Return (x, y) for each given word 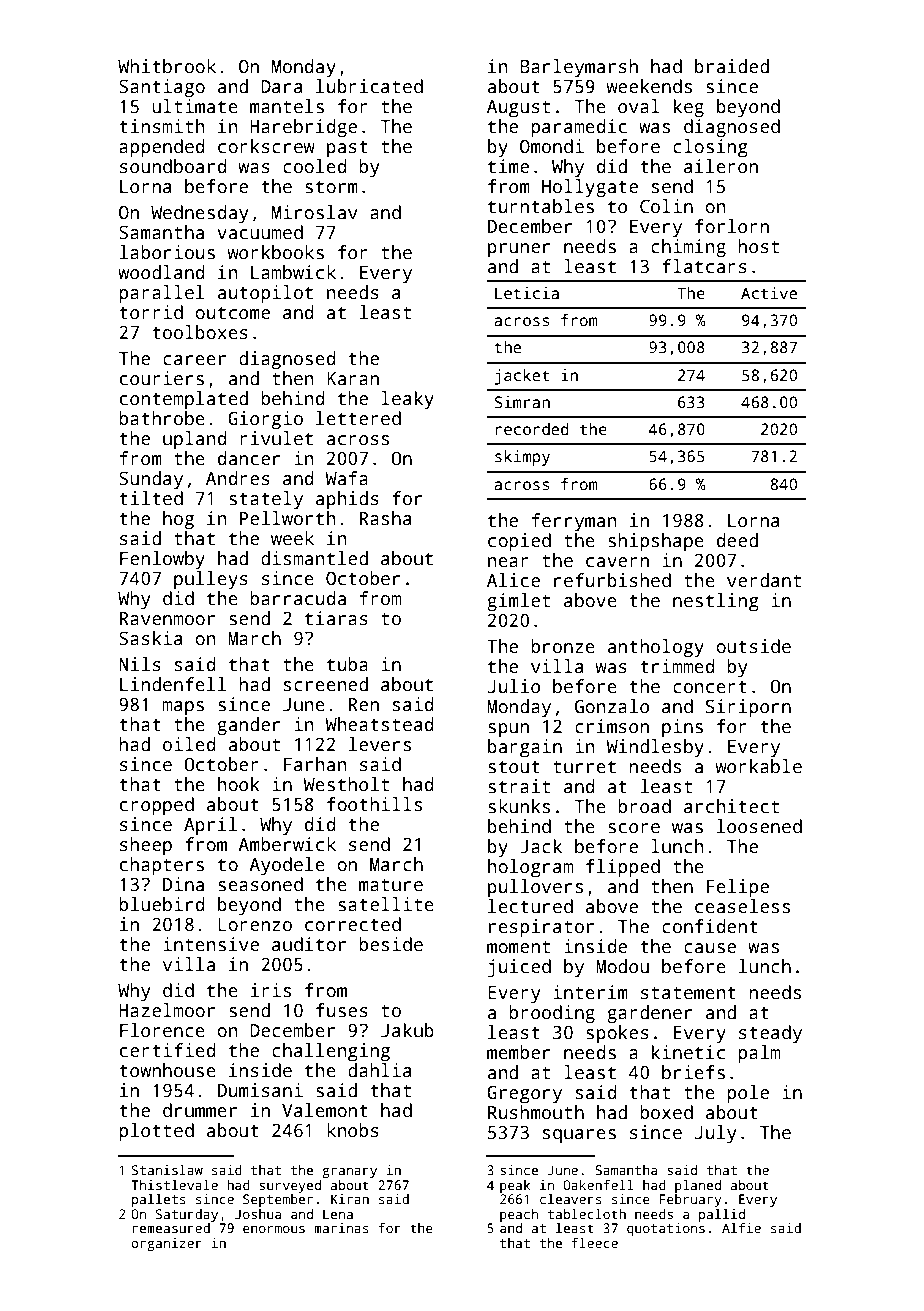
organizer (166, 1244)
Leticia (527, 293)
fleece (594, 1243)
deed (737, 540)
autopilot (265, 294)
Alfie (741, 1228)
